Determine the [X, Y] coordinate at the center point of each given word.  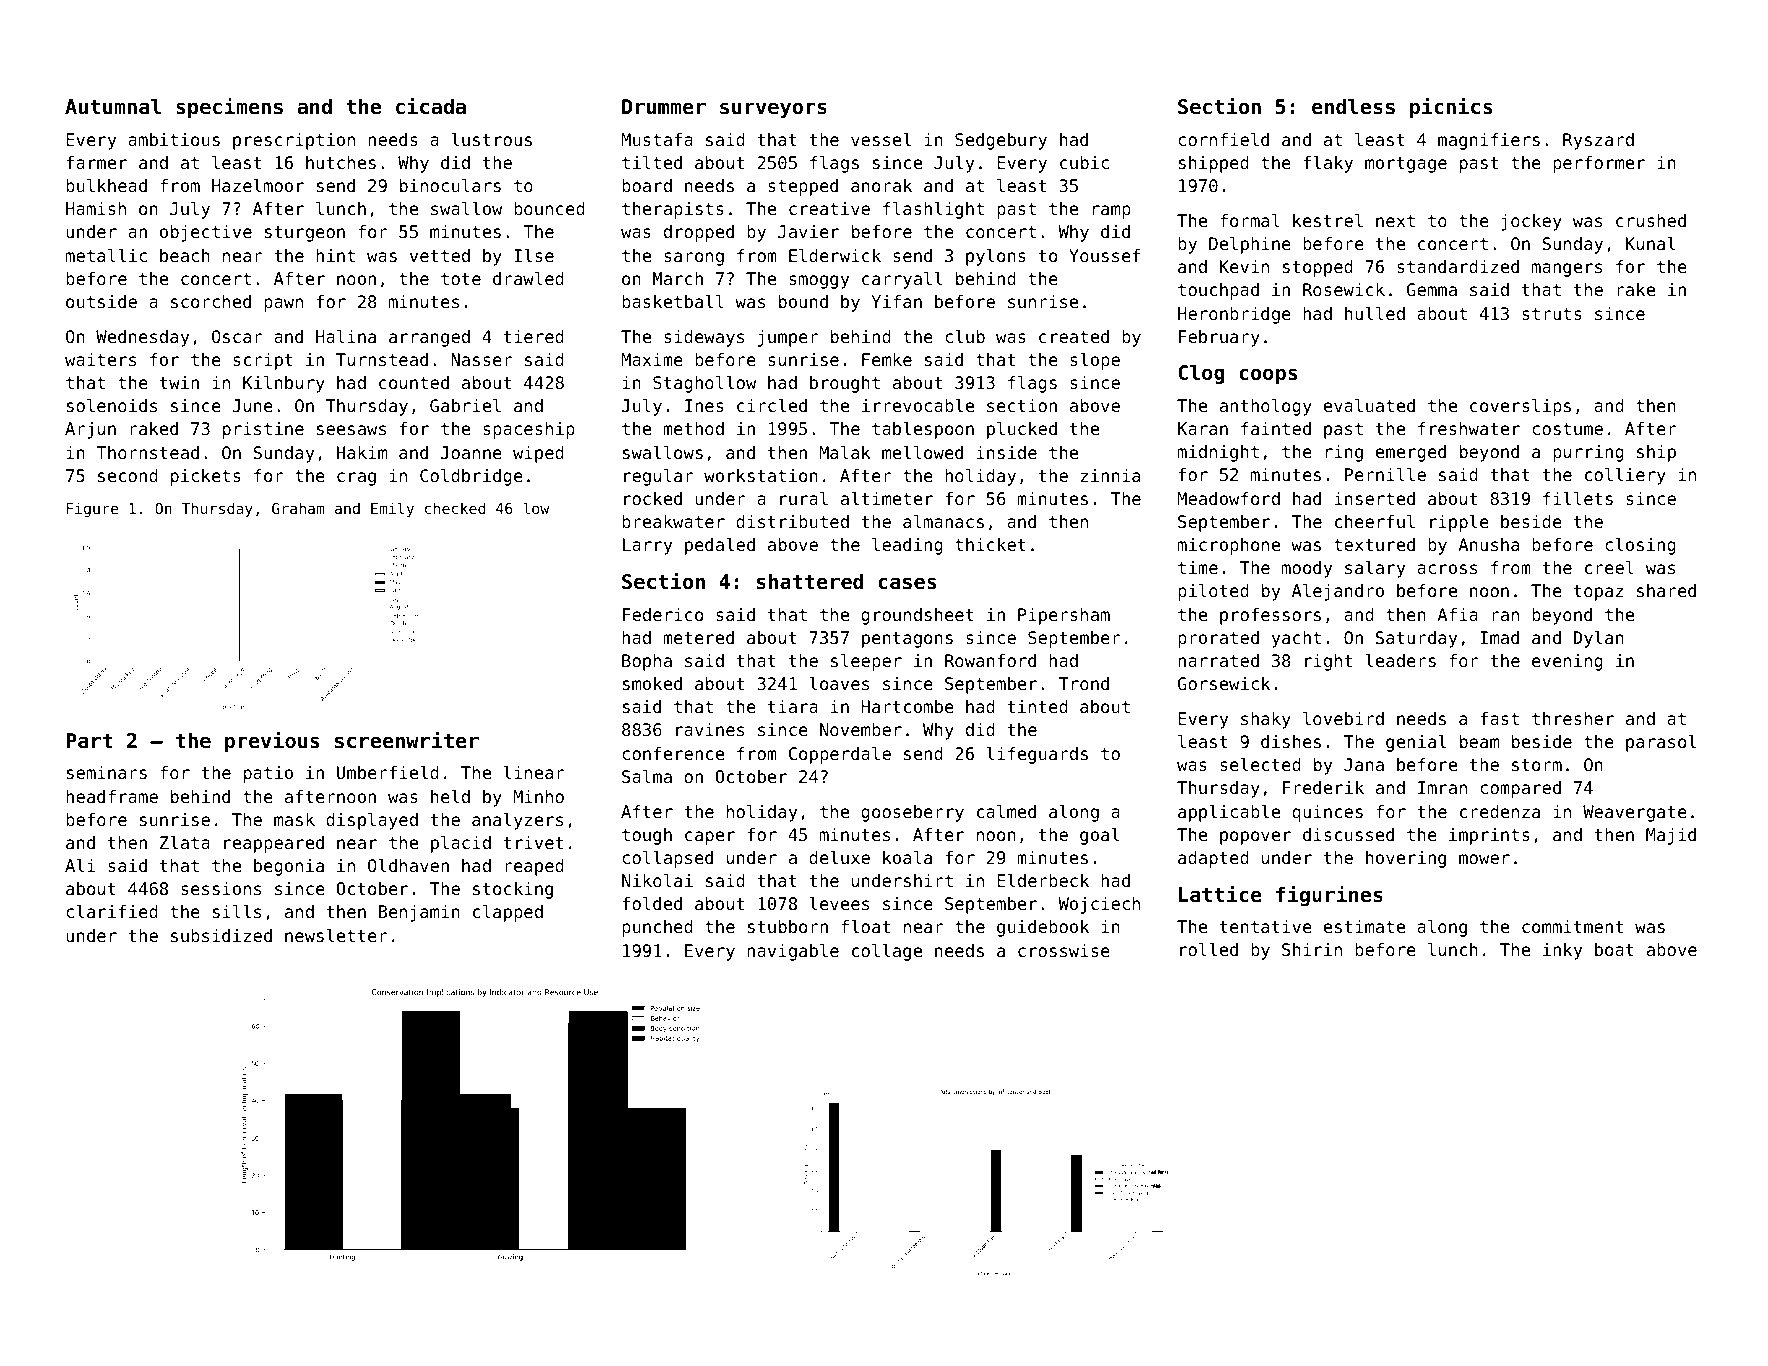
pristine [263, 430]
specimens [229, 107]
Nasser [482, 359]
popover [1255, 838]
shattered [810, 581]
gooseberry [912, 813]
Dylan [1599, 639]
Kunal [1650, 243]
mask [294, 819]
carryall [902, 280]
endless [1353, 106]
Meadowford [1228, 498]
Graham [298, 508]
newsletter [336, 935]
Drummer [664, 107]
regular [659, 477]
